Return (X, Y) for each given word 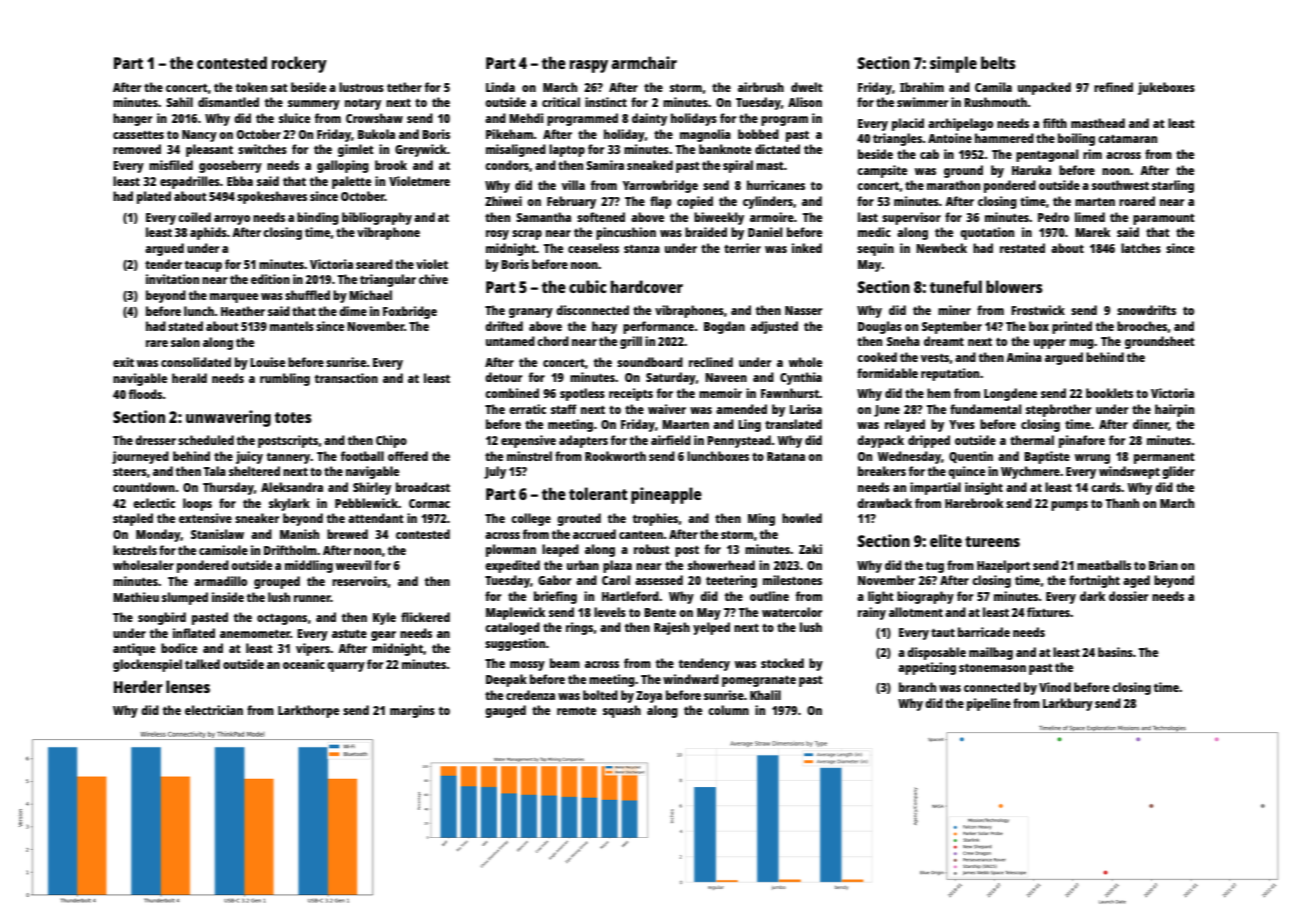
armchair (644, 62)
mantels (292, 326)
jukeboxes (1166, 88)
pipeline (989, 704)
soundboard (650, 362)
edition (270, 279)
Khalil (765, 695)
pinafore (1082, 441)
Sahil (179, 102)
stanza (642, 248)
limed (1090, 217)
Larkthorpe (308, 711)
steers (130, 471)
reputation (950, 374)
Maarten (685, 424)
